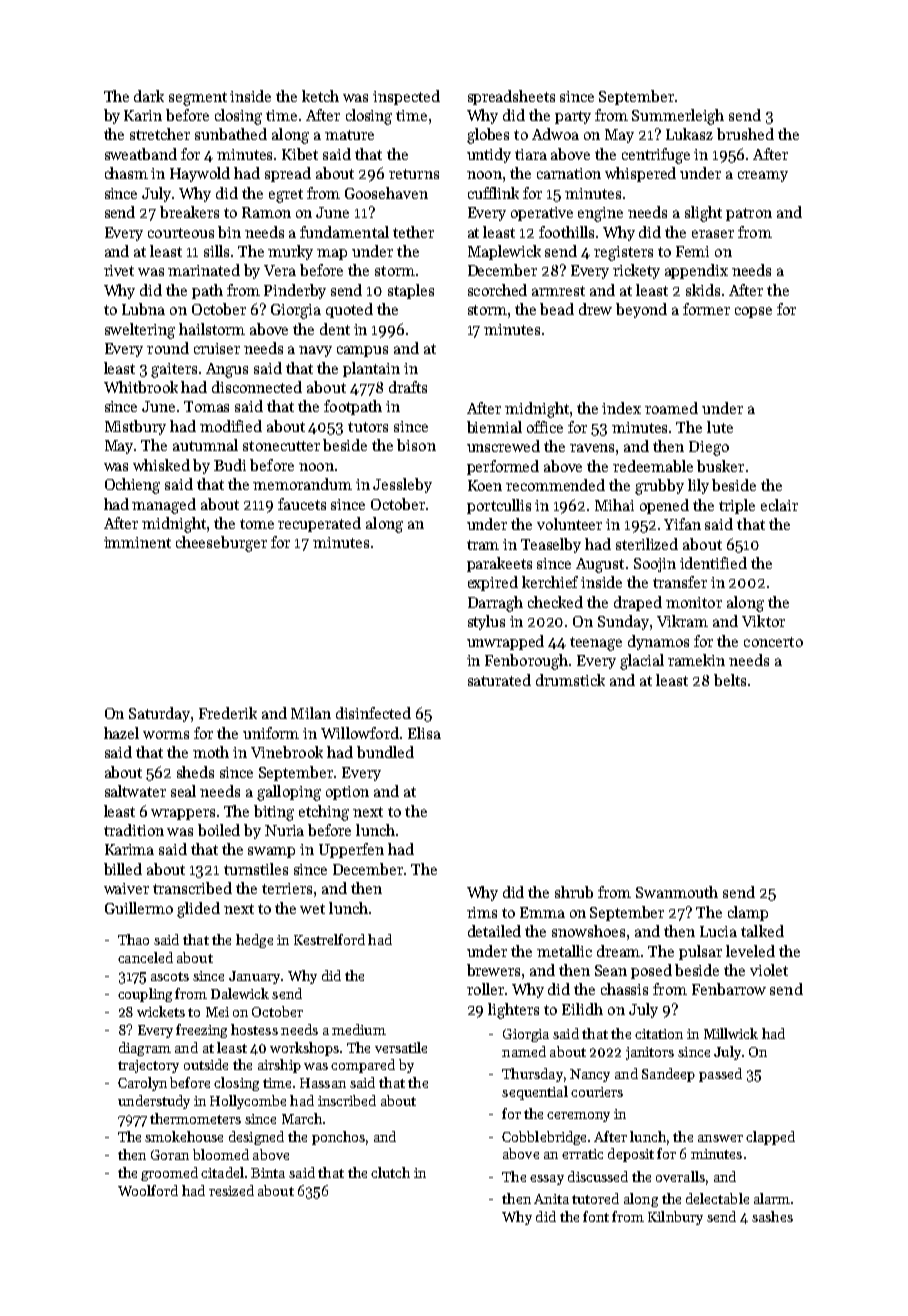 This screenshot has width=908, height=1316. I want to click on Summerleigh, so click(678, 117).
